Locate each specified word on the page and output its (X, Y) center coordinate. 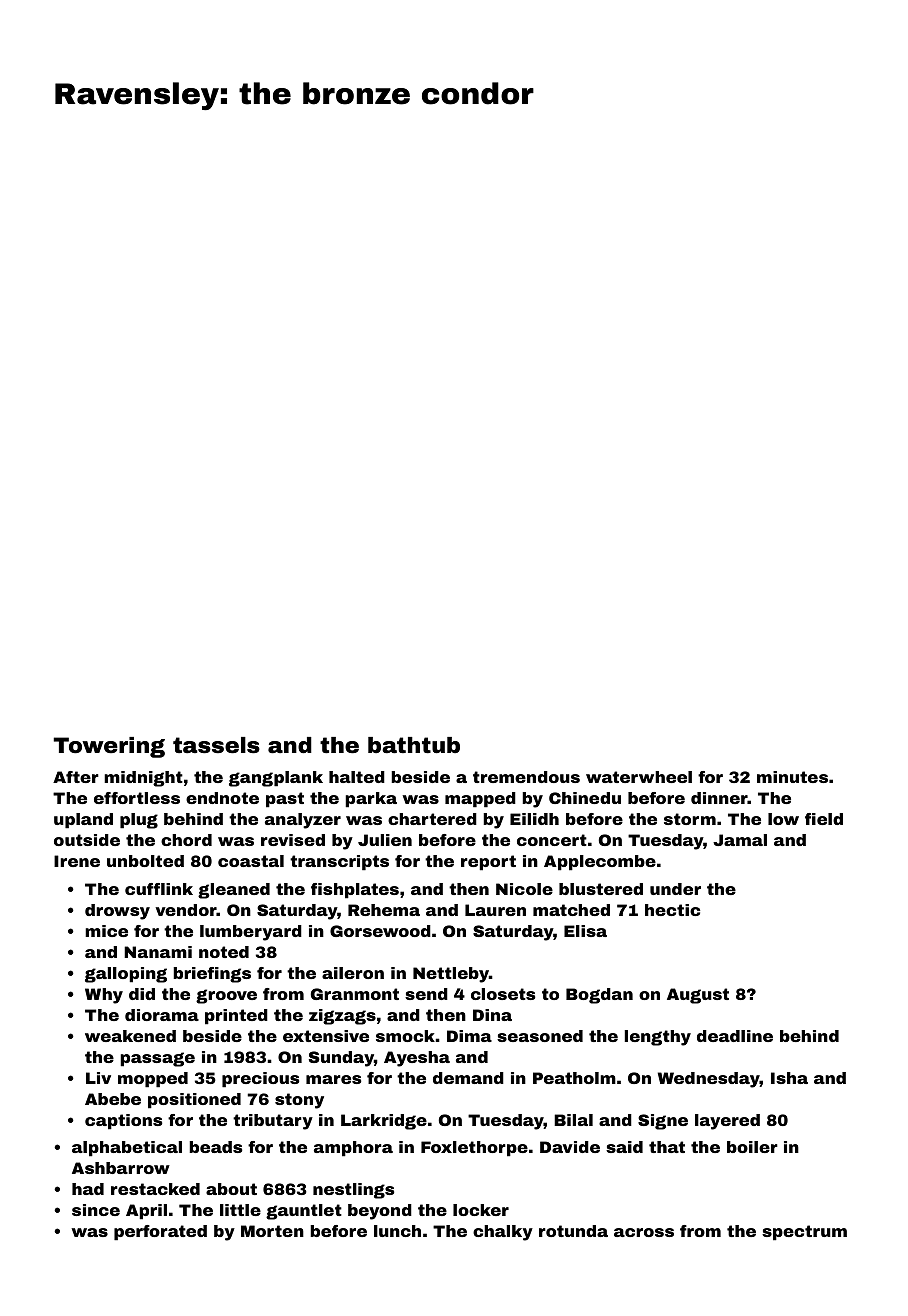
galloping (126, 975)
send (426, 994)
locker (481, 1210)
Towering (109, 747)
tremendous (526, 777)
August (698, 996)
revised (293, 840)
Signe (663, 1122)
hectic (672, 910)
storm (690, 819)
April (146, 1212)
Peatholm (574, 1078)
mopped (153, 1080)
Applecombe (600, 863)
